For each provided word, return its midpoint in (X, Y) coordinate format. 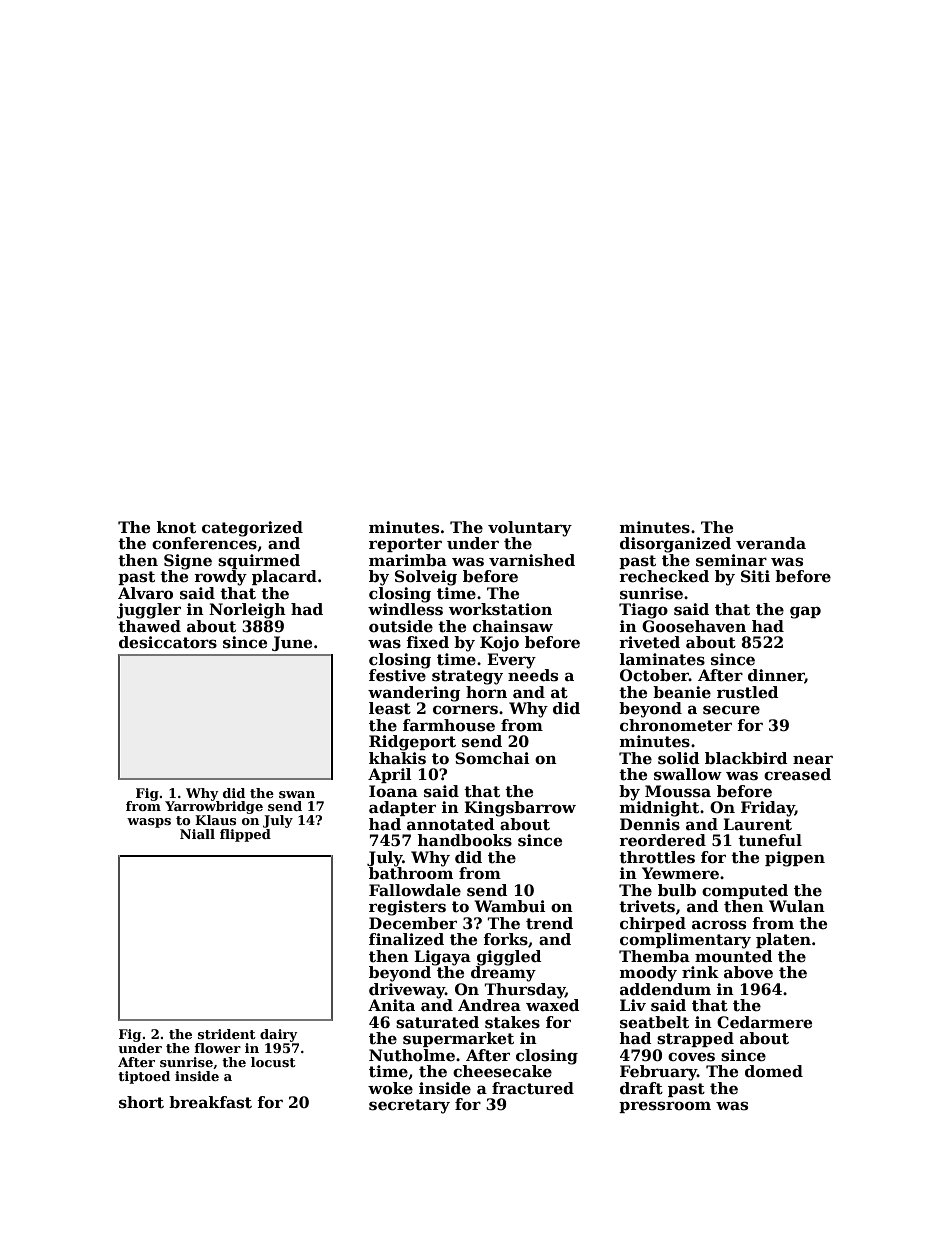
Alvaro (145, 593)
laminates (662, 659)
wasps (149, 823)
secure (731, 710)
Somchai (492, 758)
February (658, 1073)
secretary (409, 1106)
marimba (408, 560)
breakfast (210, 1102)
